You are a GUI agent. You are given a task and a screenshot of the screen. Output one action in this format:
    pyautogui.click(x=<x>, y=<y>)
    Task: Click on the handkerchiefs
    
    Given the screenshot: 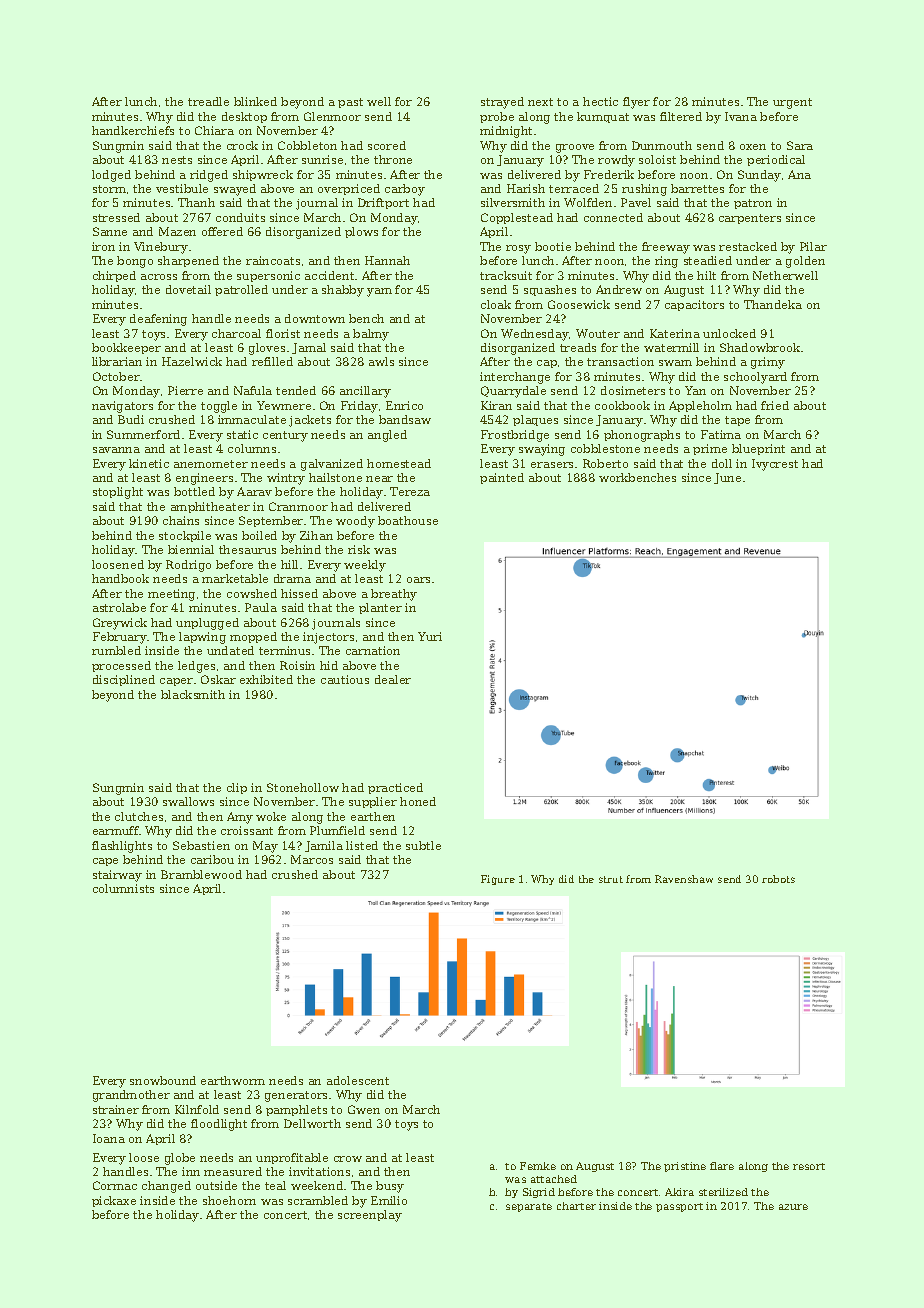 What is the action you would take?
    pyautogui.click(x=133, y=130)
